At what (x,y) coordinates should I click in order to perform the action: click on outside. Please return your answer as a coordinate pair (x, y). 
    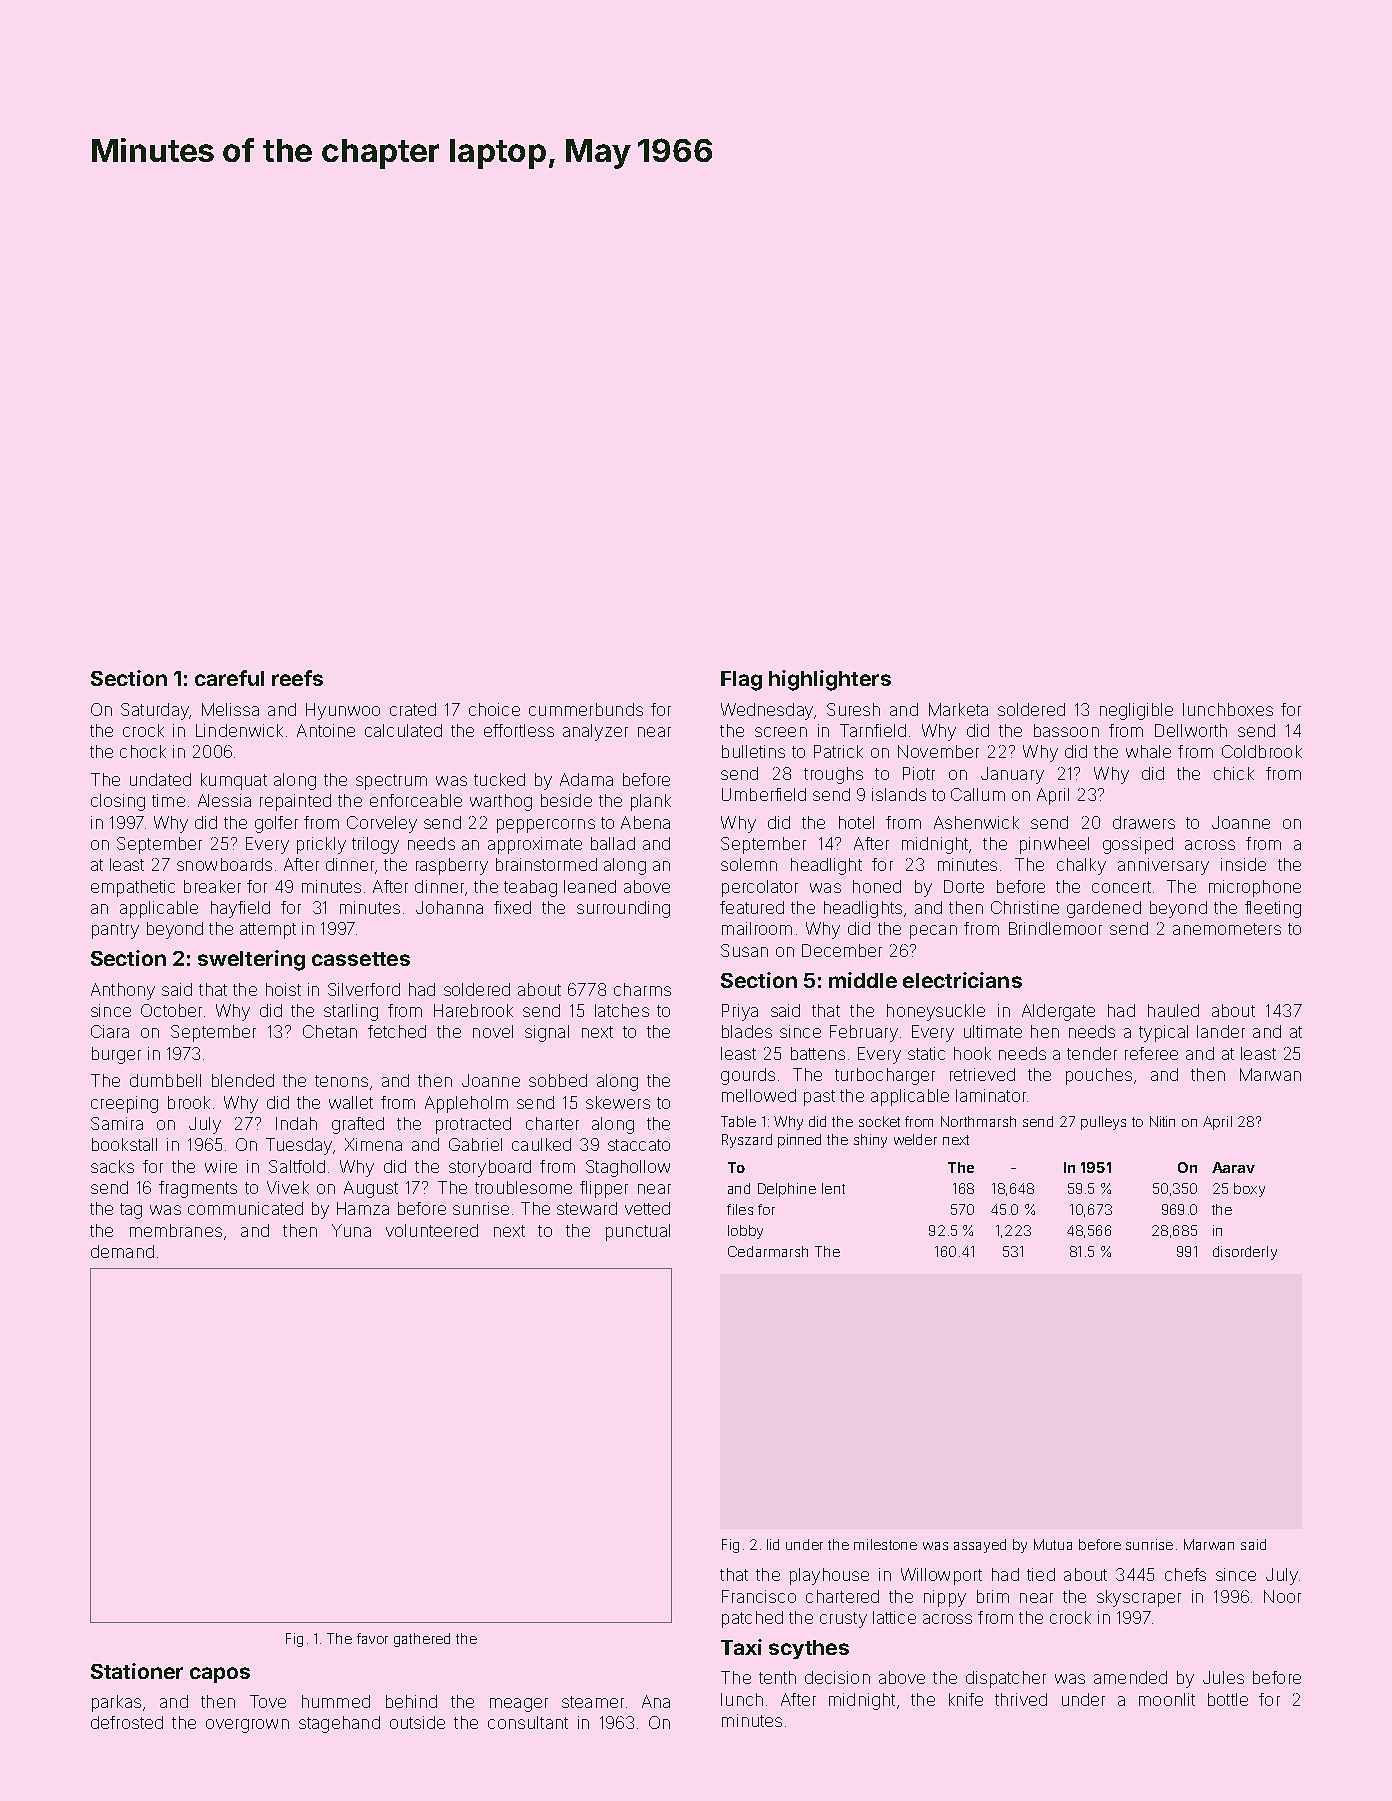
    Looking at the image, I should click on (417, 1722).
